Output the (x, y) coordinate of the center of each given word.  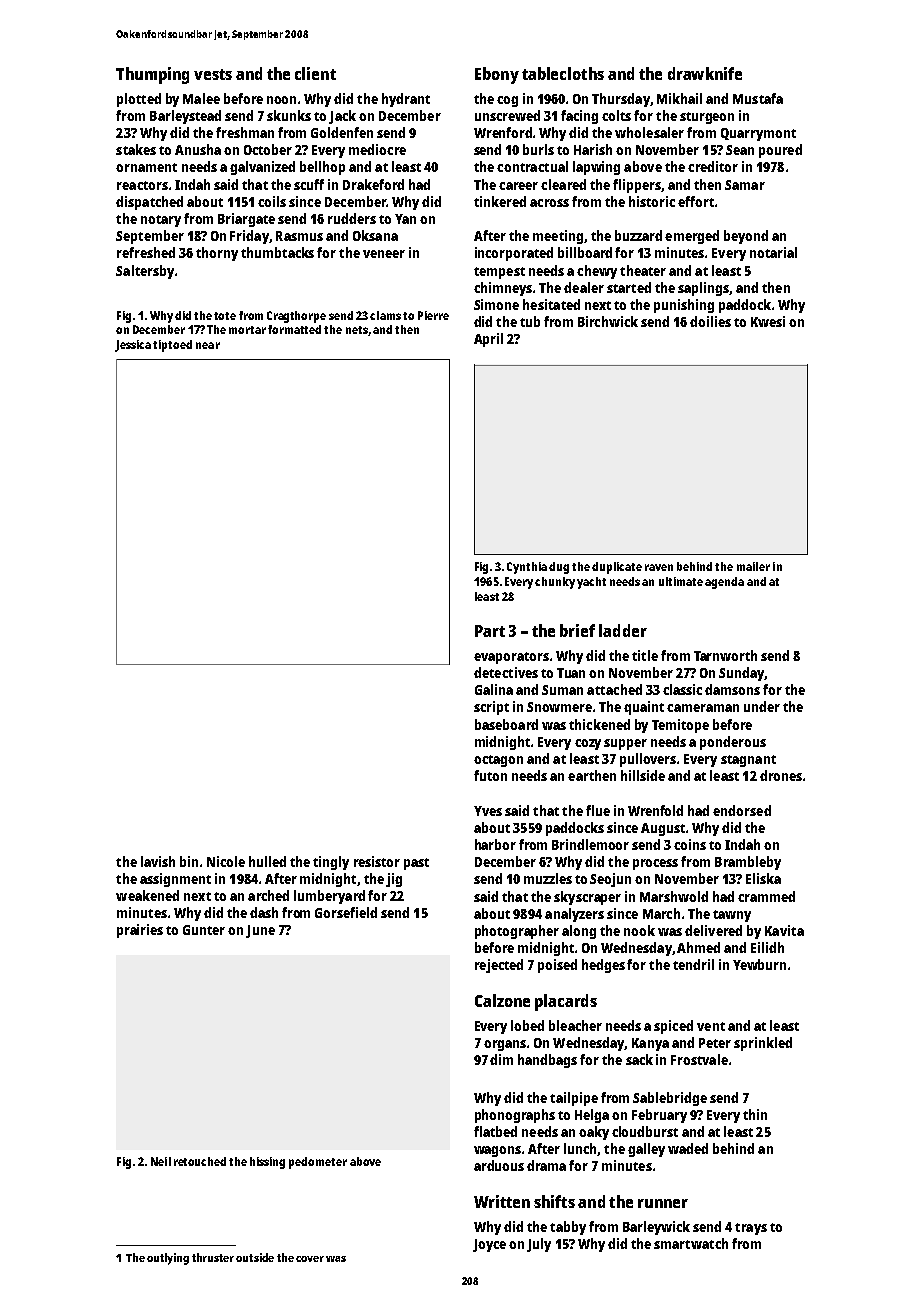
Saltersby (145, 272)
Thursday (621, 100)
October (268, 149)
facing (579, 117)
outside (255, 1257)
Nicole (226, 861)
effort (696, 201)
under (762, 706)
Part (490, 631)
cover (310, 1259)
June (260, 931)
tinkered (500, 201)
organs (505, 1045)
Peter (715, 1043)
